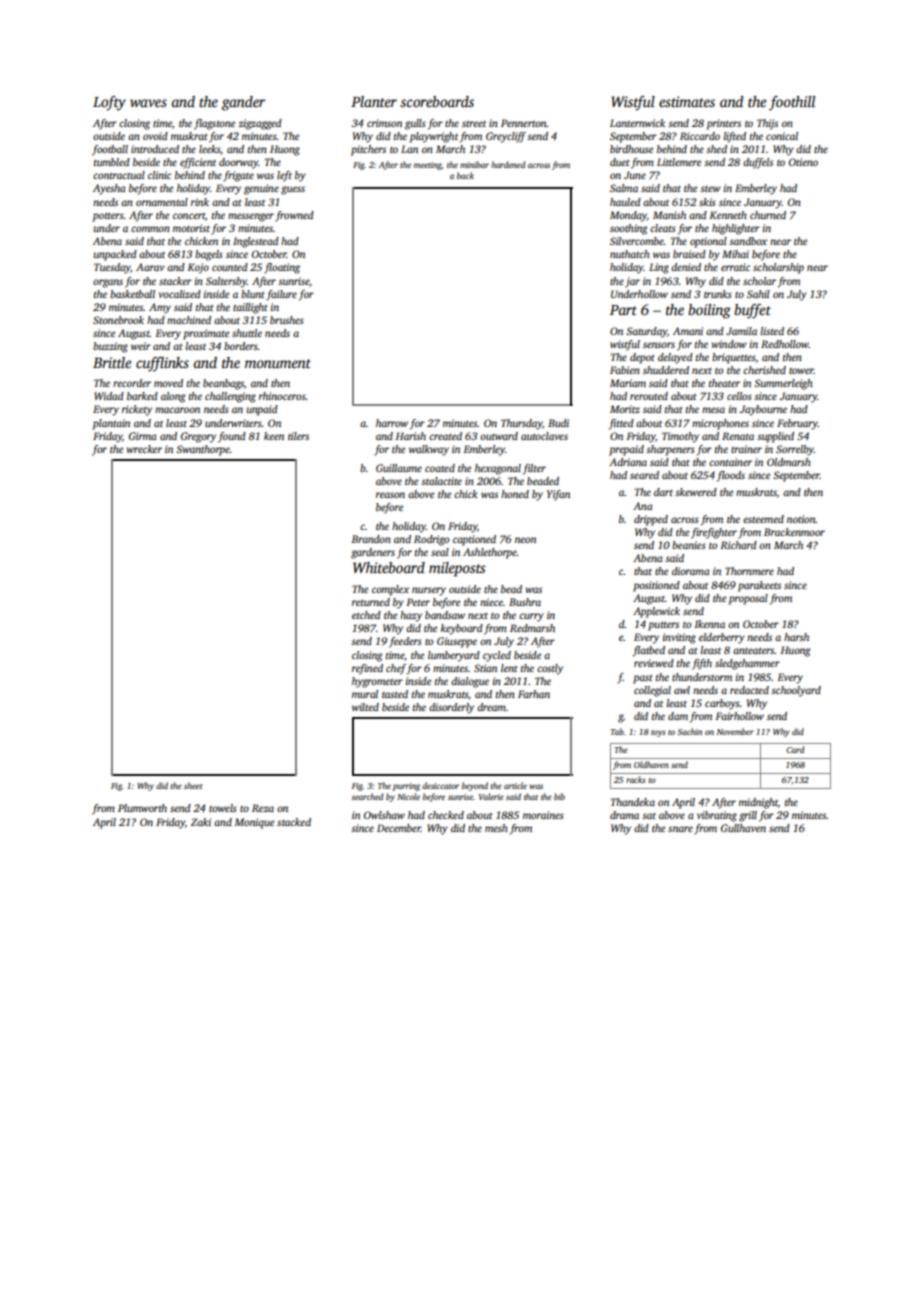 The height and width of the document is (1308, 924). What do you see at coordinates (144, 449) in the document?
I see `wrecker` at bounding box center [144, 449].
